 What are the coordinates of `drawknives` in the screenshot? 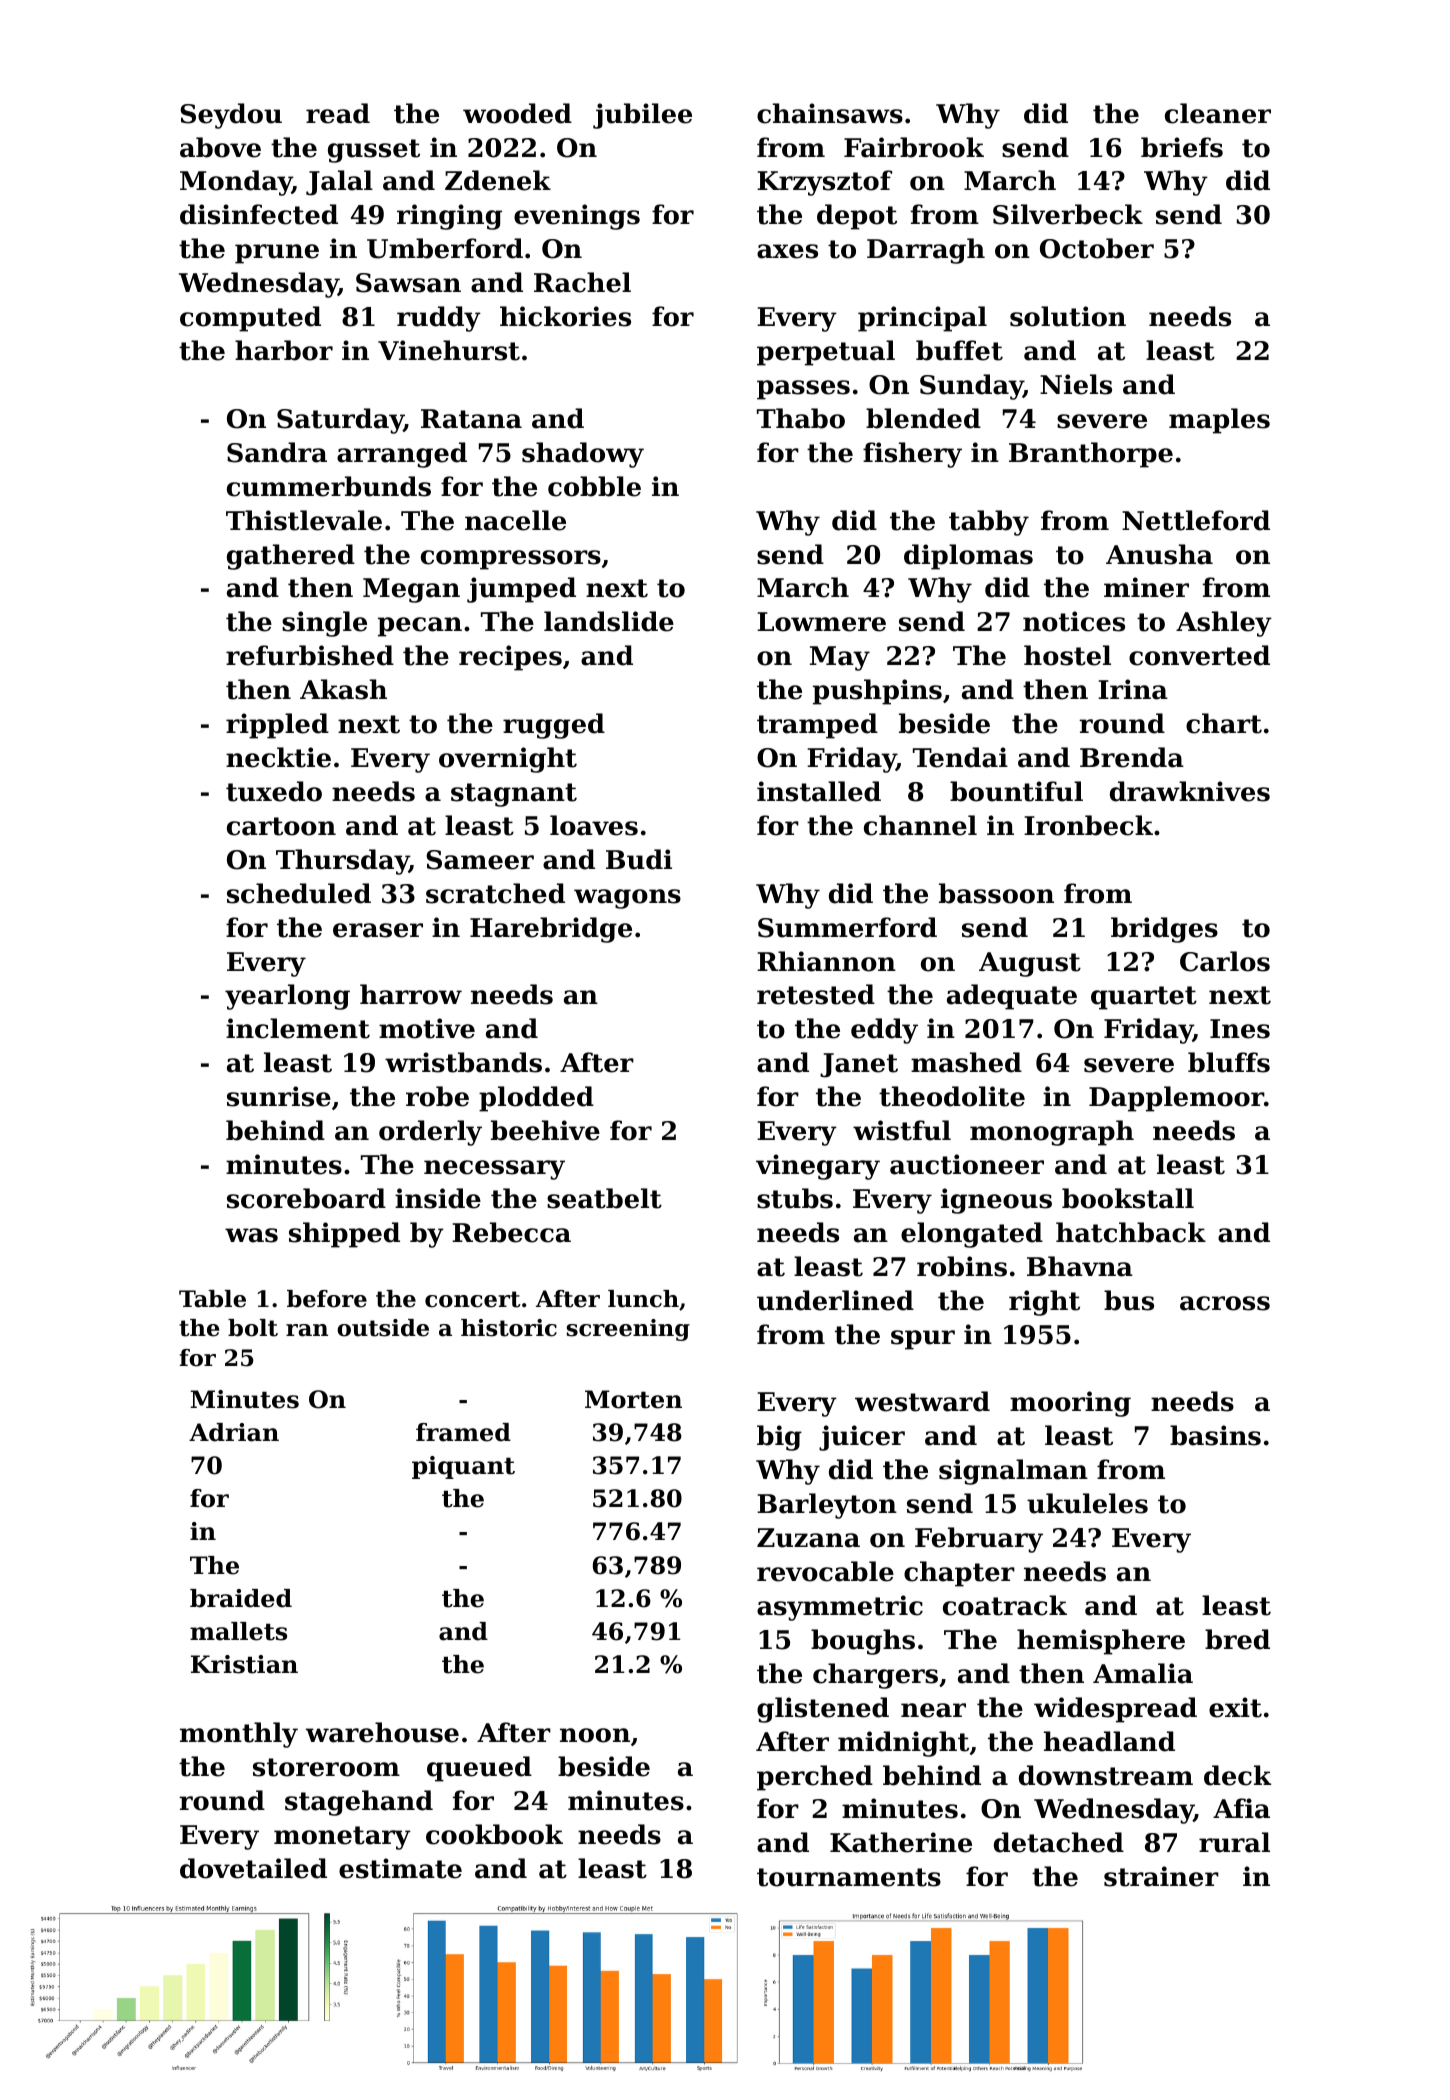 It's located at (1190, 791).
